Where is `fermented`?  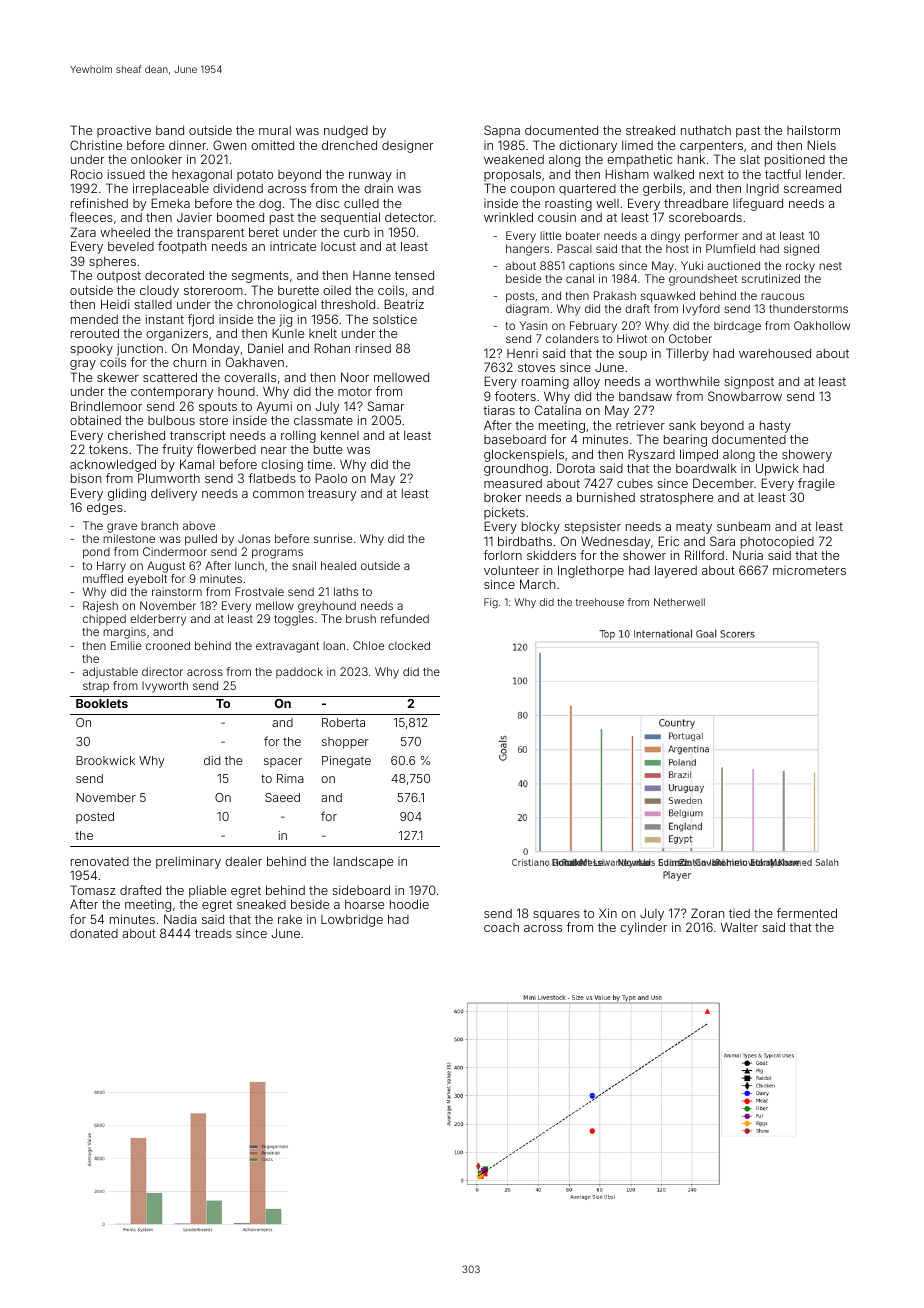 fermented is located at coordinates (807, 913).
